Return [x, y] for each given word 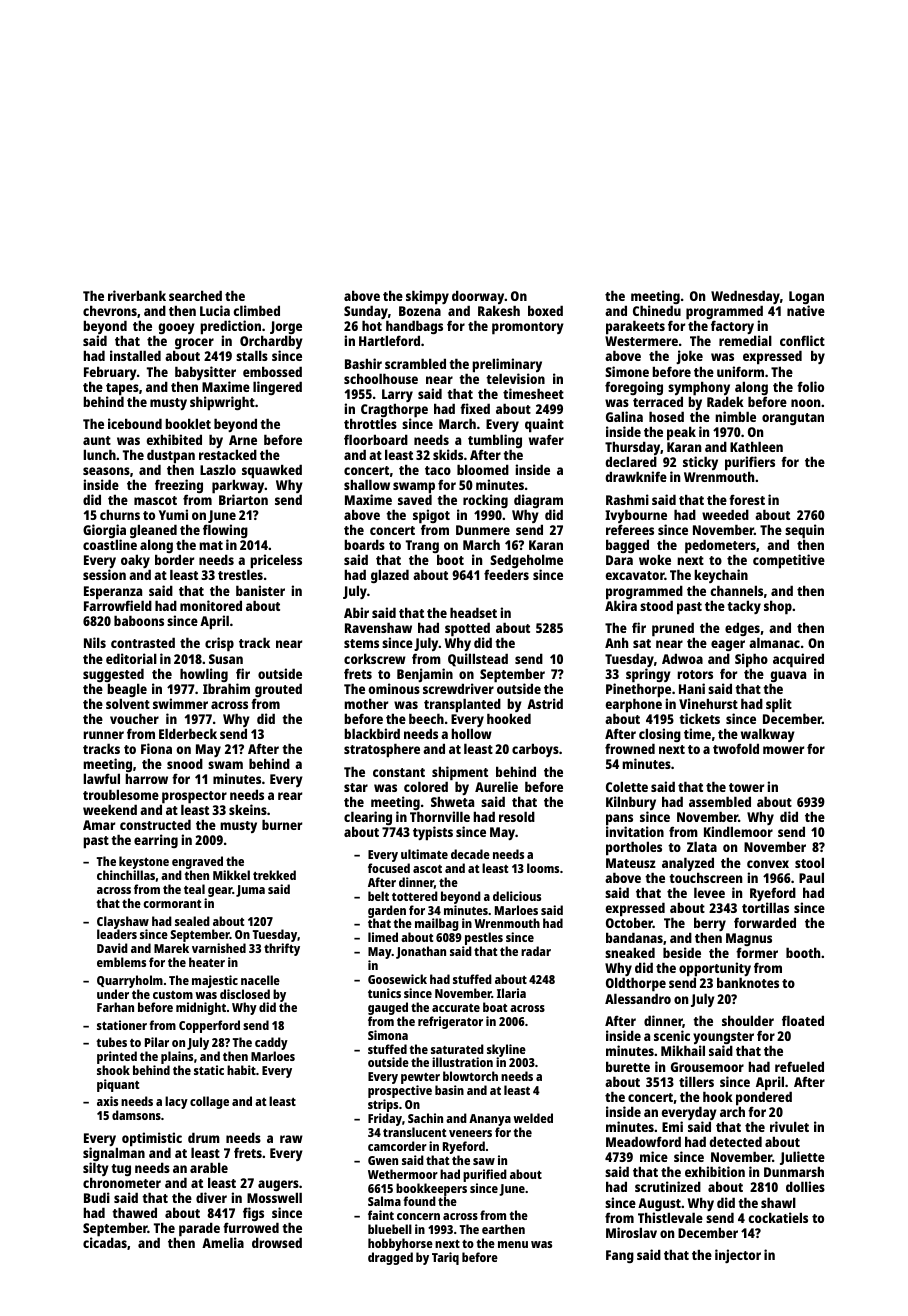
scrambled [415, 363]
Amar [99, 825]
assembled [720, 801]
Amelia [223, 1242]
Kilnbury [631, 804]
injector [738, 1256]
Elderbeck [188, 733]
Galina [624, 416]
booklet [188, 423]
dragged [390, 1258]
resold [517, 816]
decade [470, 854]
